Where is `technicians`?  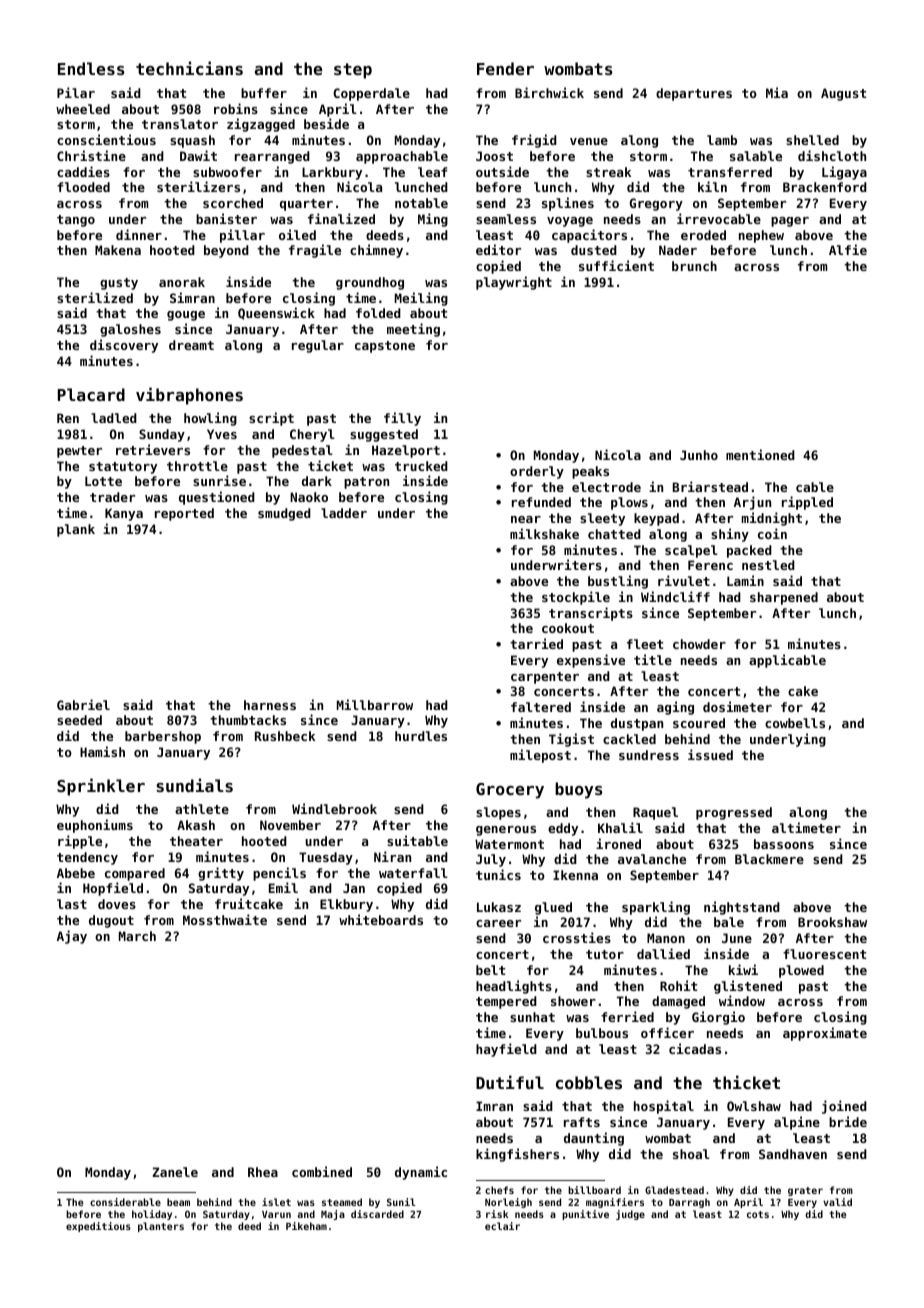
technicians is located at coordinates (189, 68).
